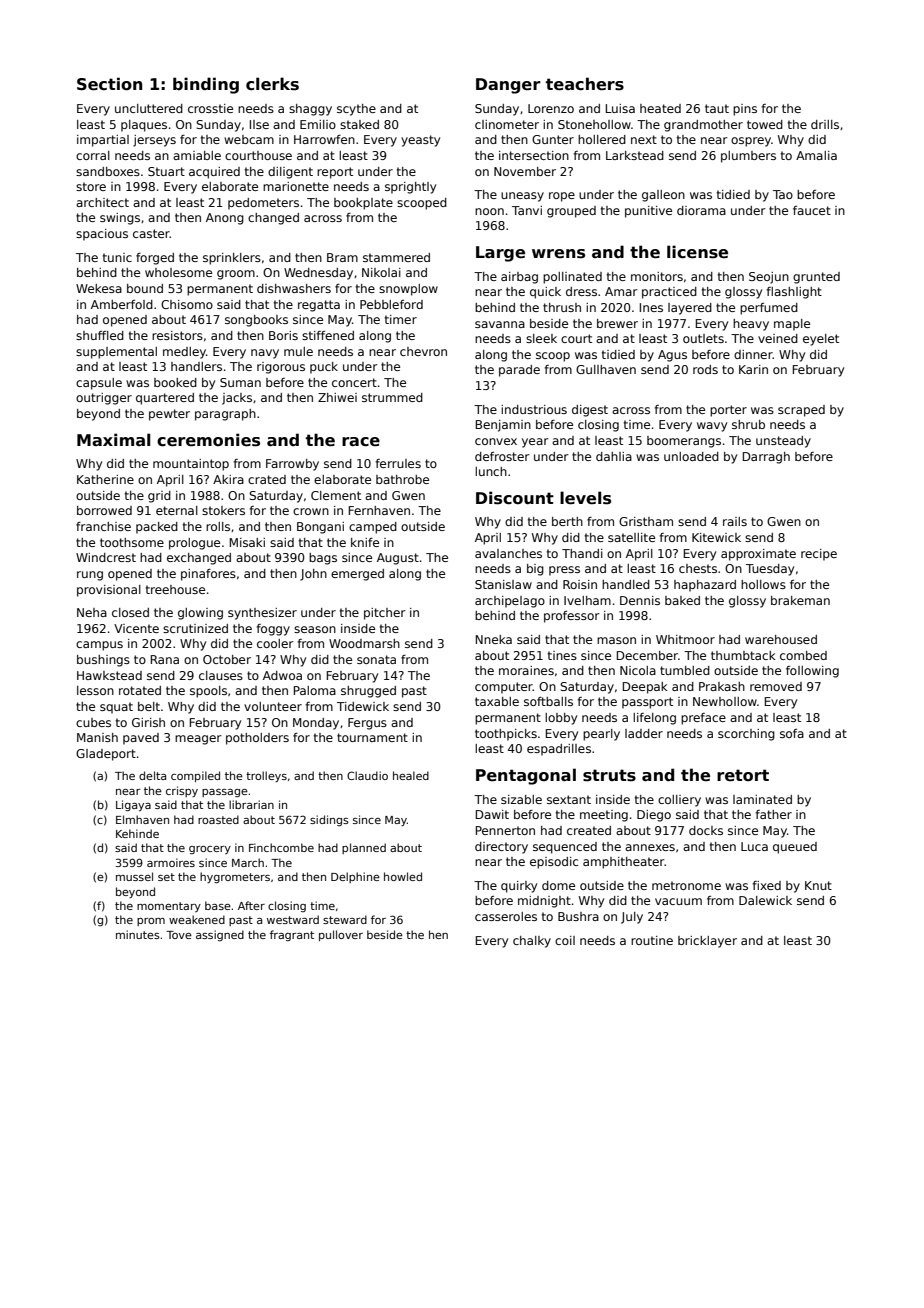 The width and height of the screenshot is (924, 1308). What do you see at coordinates (717, 108) in the screenshot?
I see `taut` at bounding box center [717, 108].
